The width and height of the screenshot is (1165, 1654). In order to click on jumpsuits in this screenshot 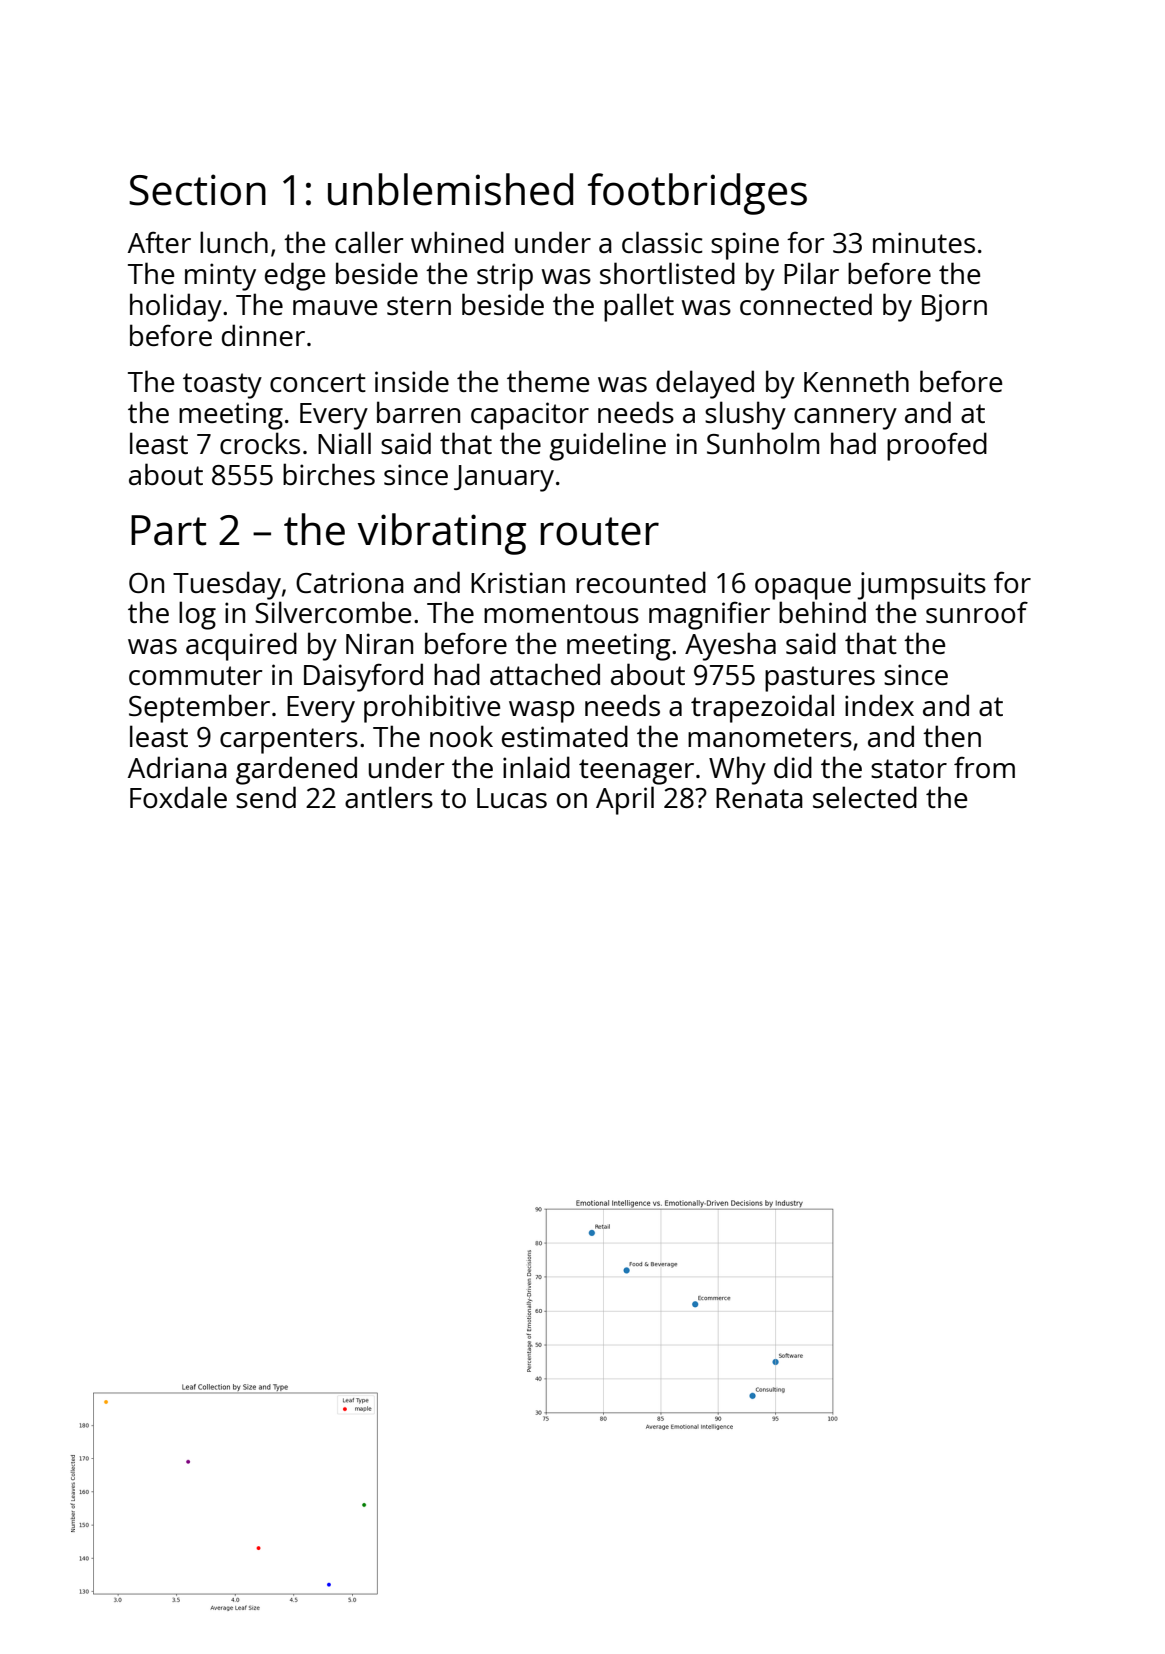, I will do `click(921, 586)`.
